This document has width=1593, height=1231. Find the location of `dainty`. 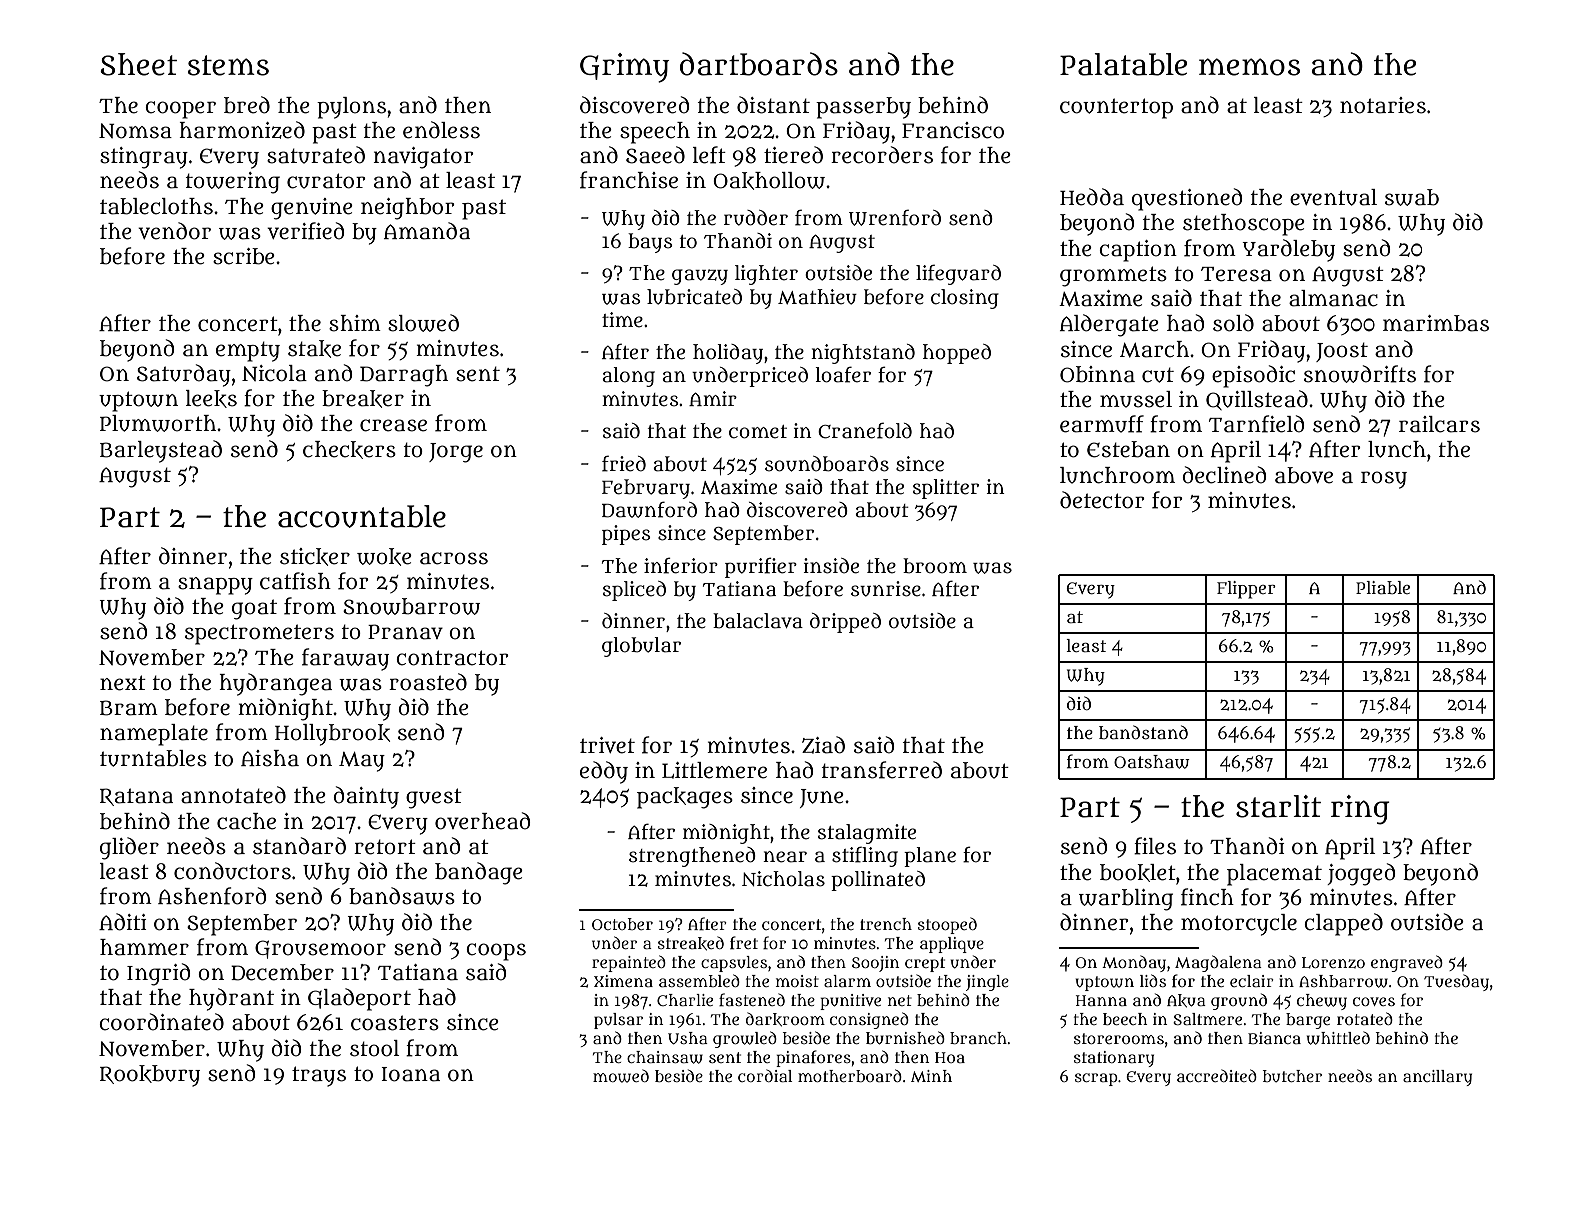

dainty is located at coordinates (366, 797).
